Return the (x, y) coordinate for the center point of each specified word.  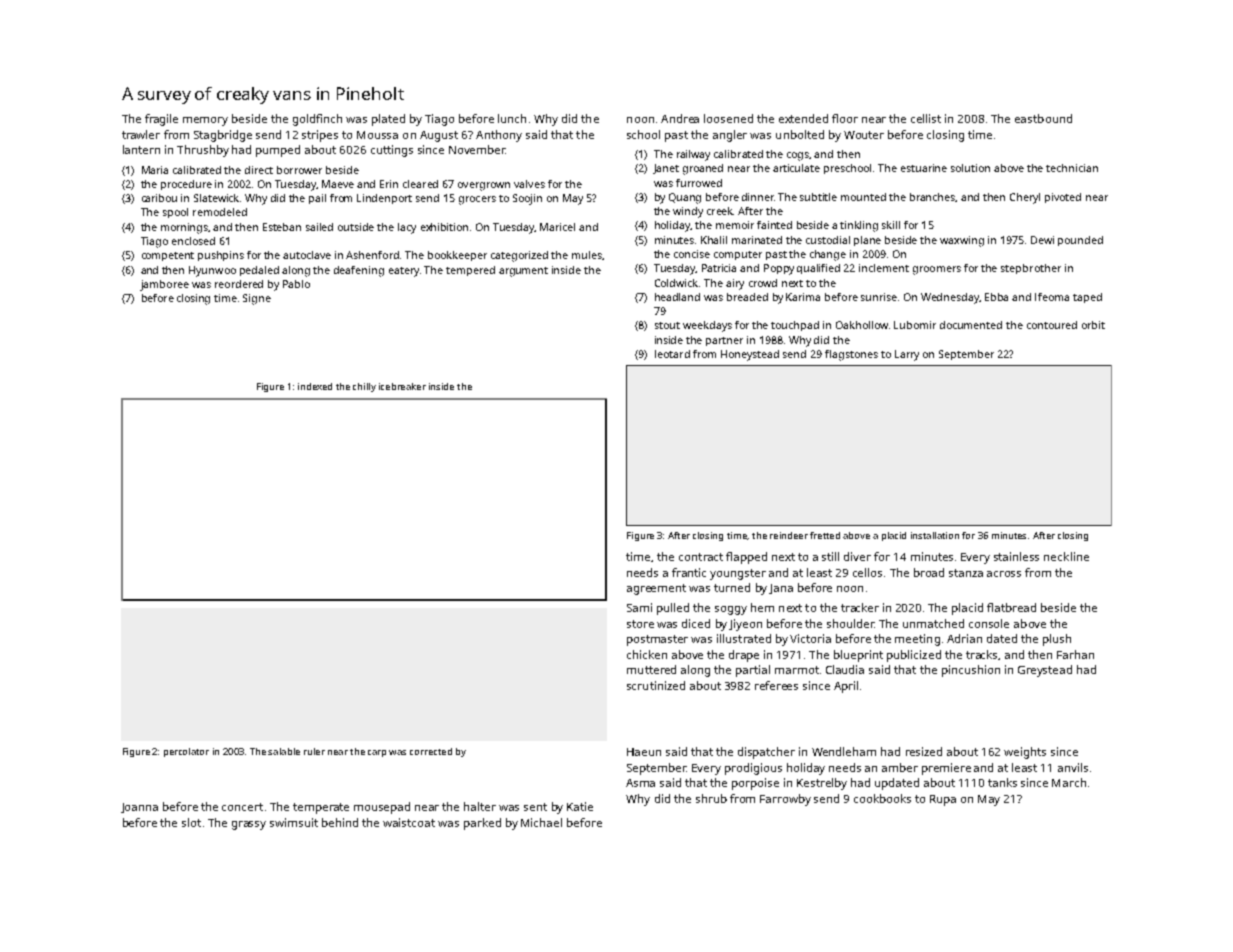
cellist (926, 118)
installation (935, 535)
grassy (249, 825)
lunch (512, 118)
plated (388, 120)
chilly (364, 387)
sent (535, 807)
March (1069, 782)
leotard (672, 354)
